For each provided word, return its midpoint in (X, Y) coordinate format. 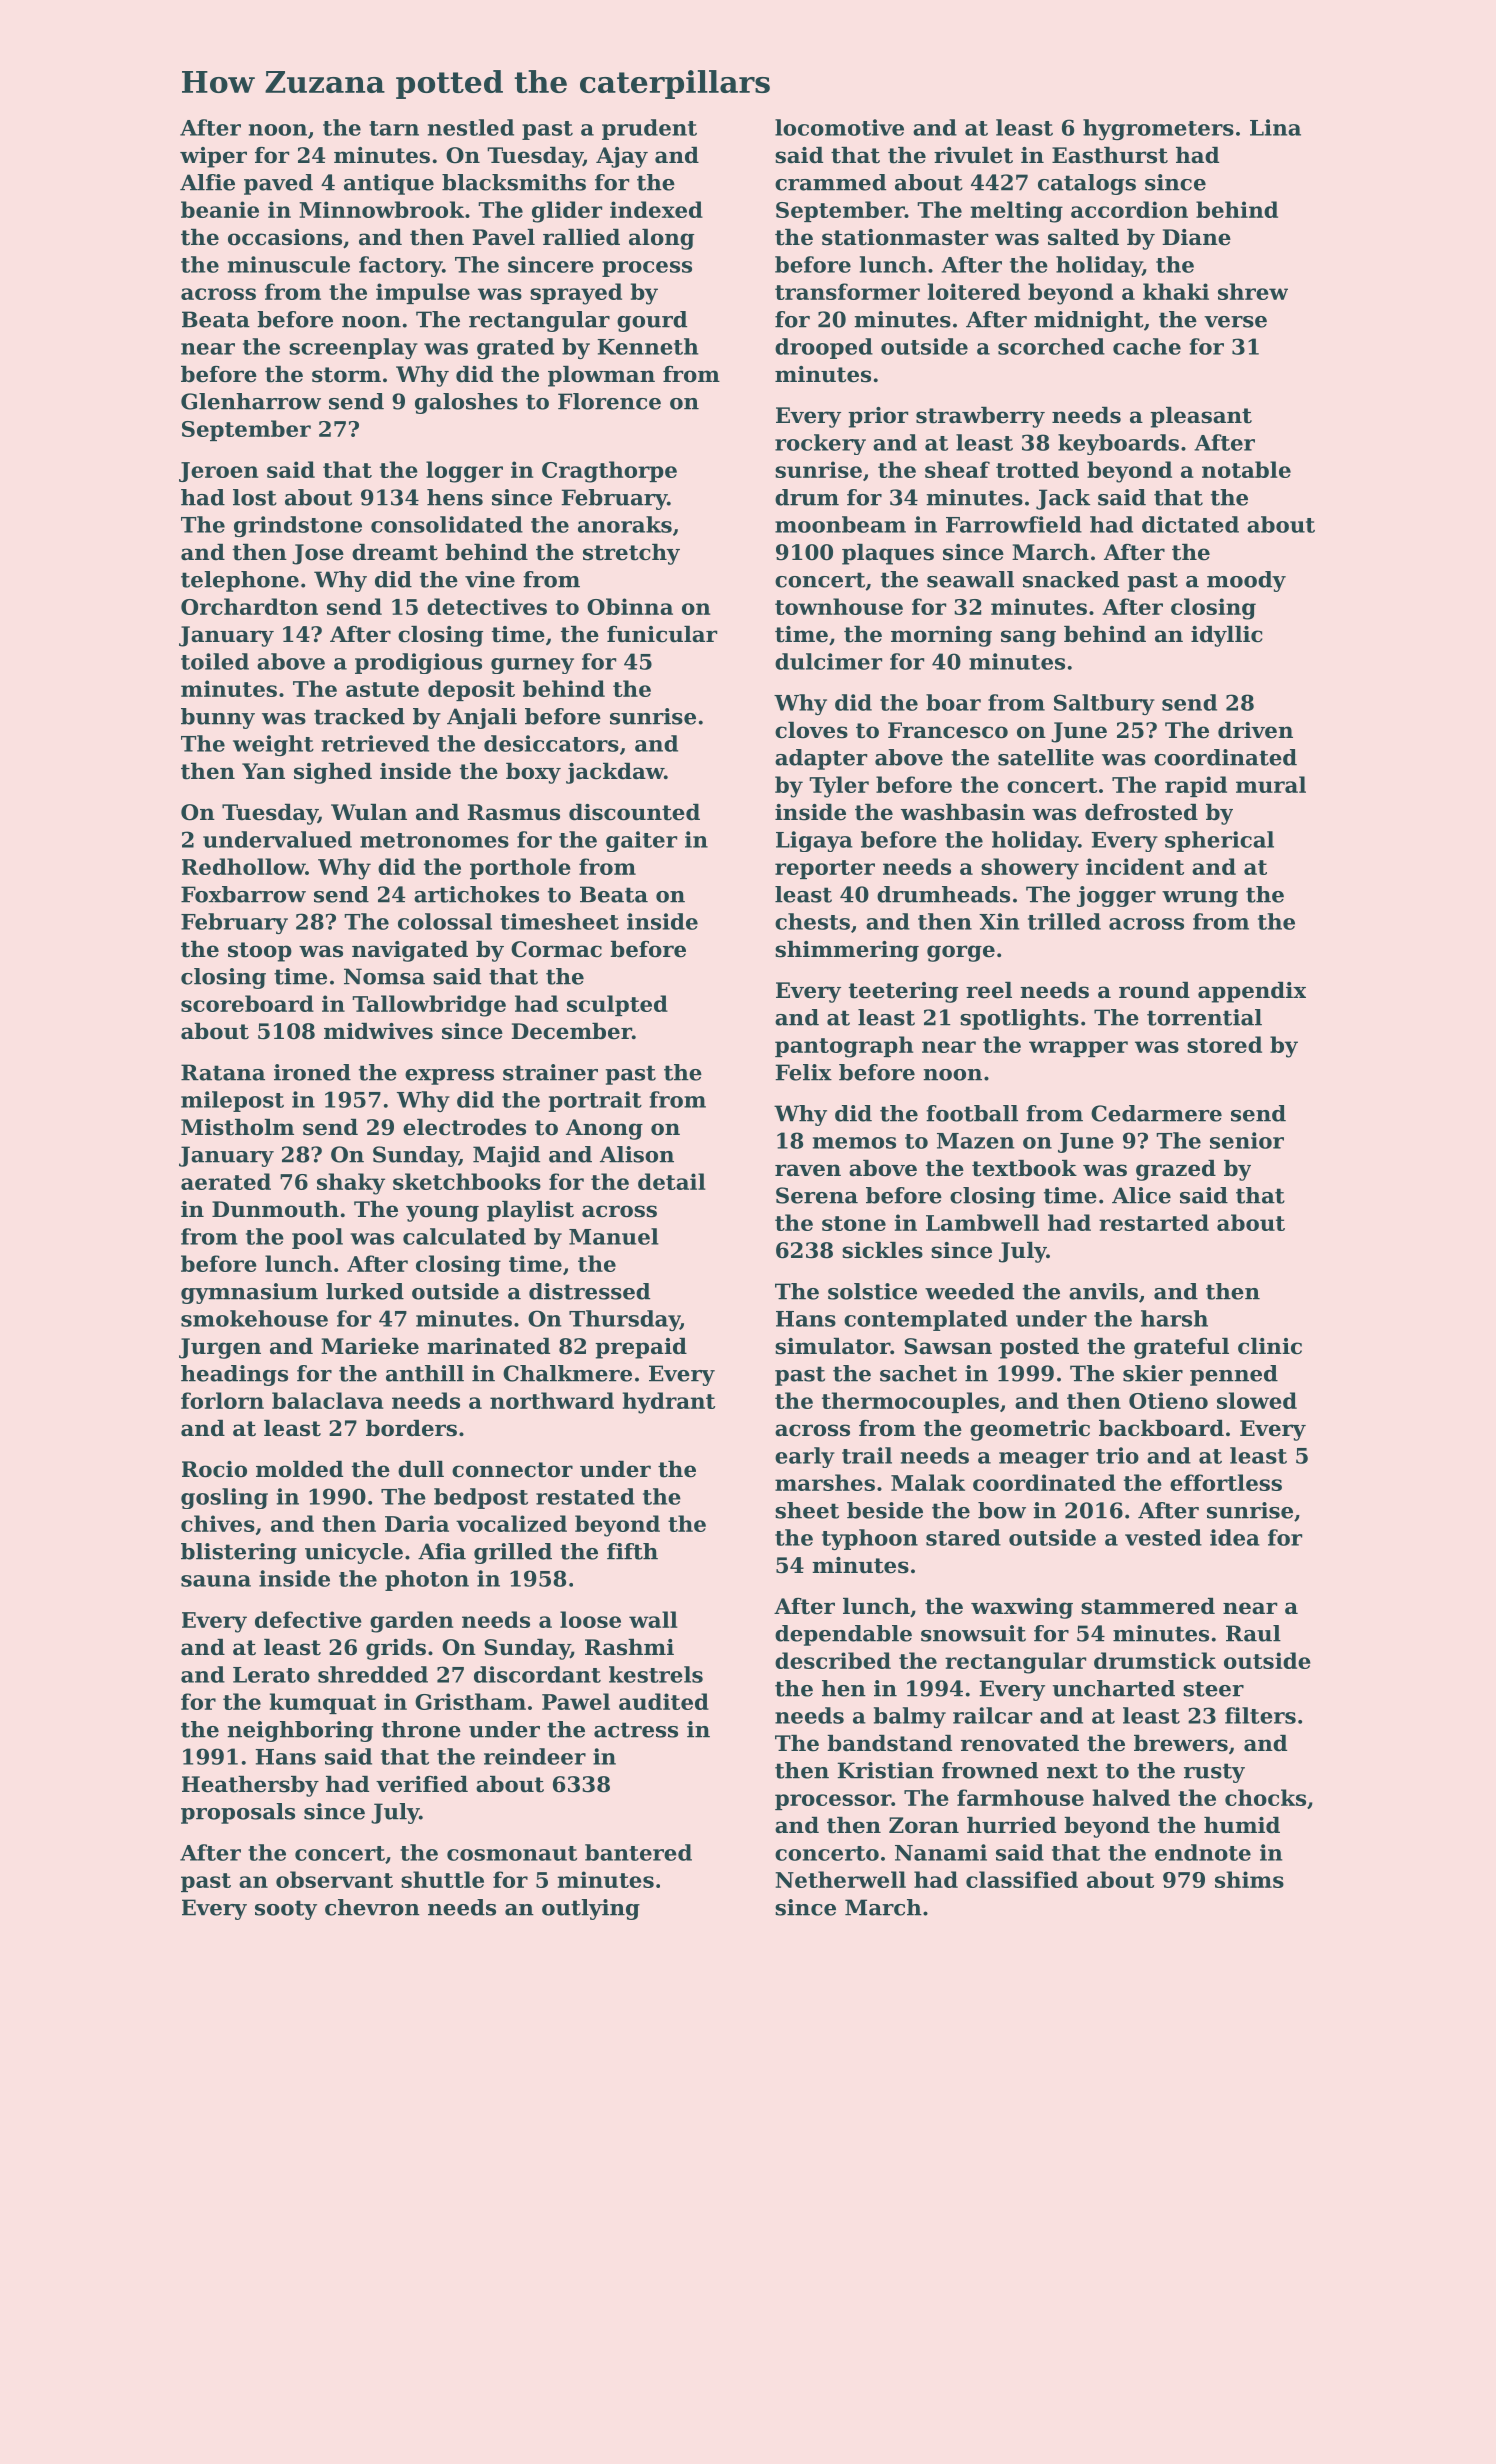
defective (308, 1619)
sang (1028, 638)
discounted (634, 812)
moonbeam (840, 524)
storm (346, 375)
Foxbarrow (243, 894)
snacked (1071, 579)
